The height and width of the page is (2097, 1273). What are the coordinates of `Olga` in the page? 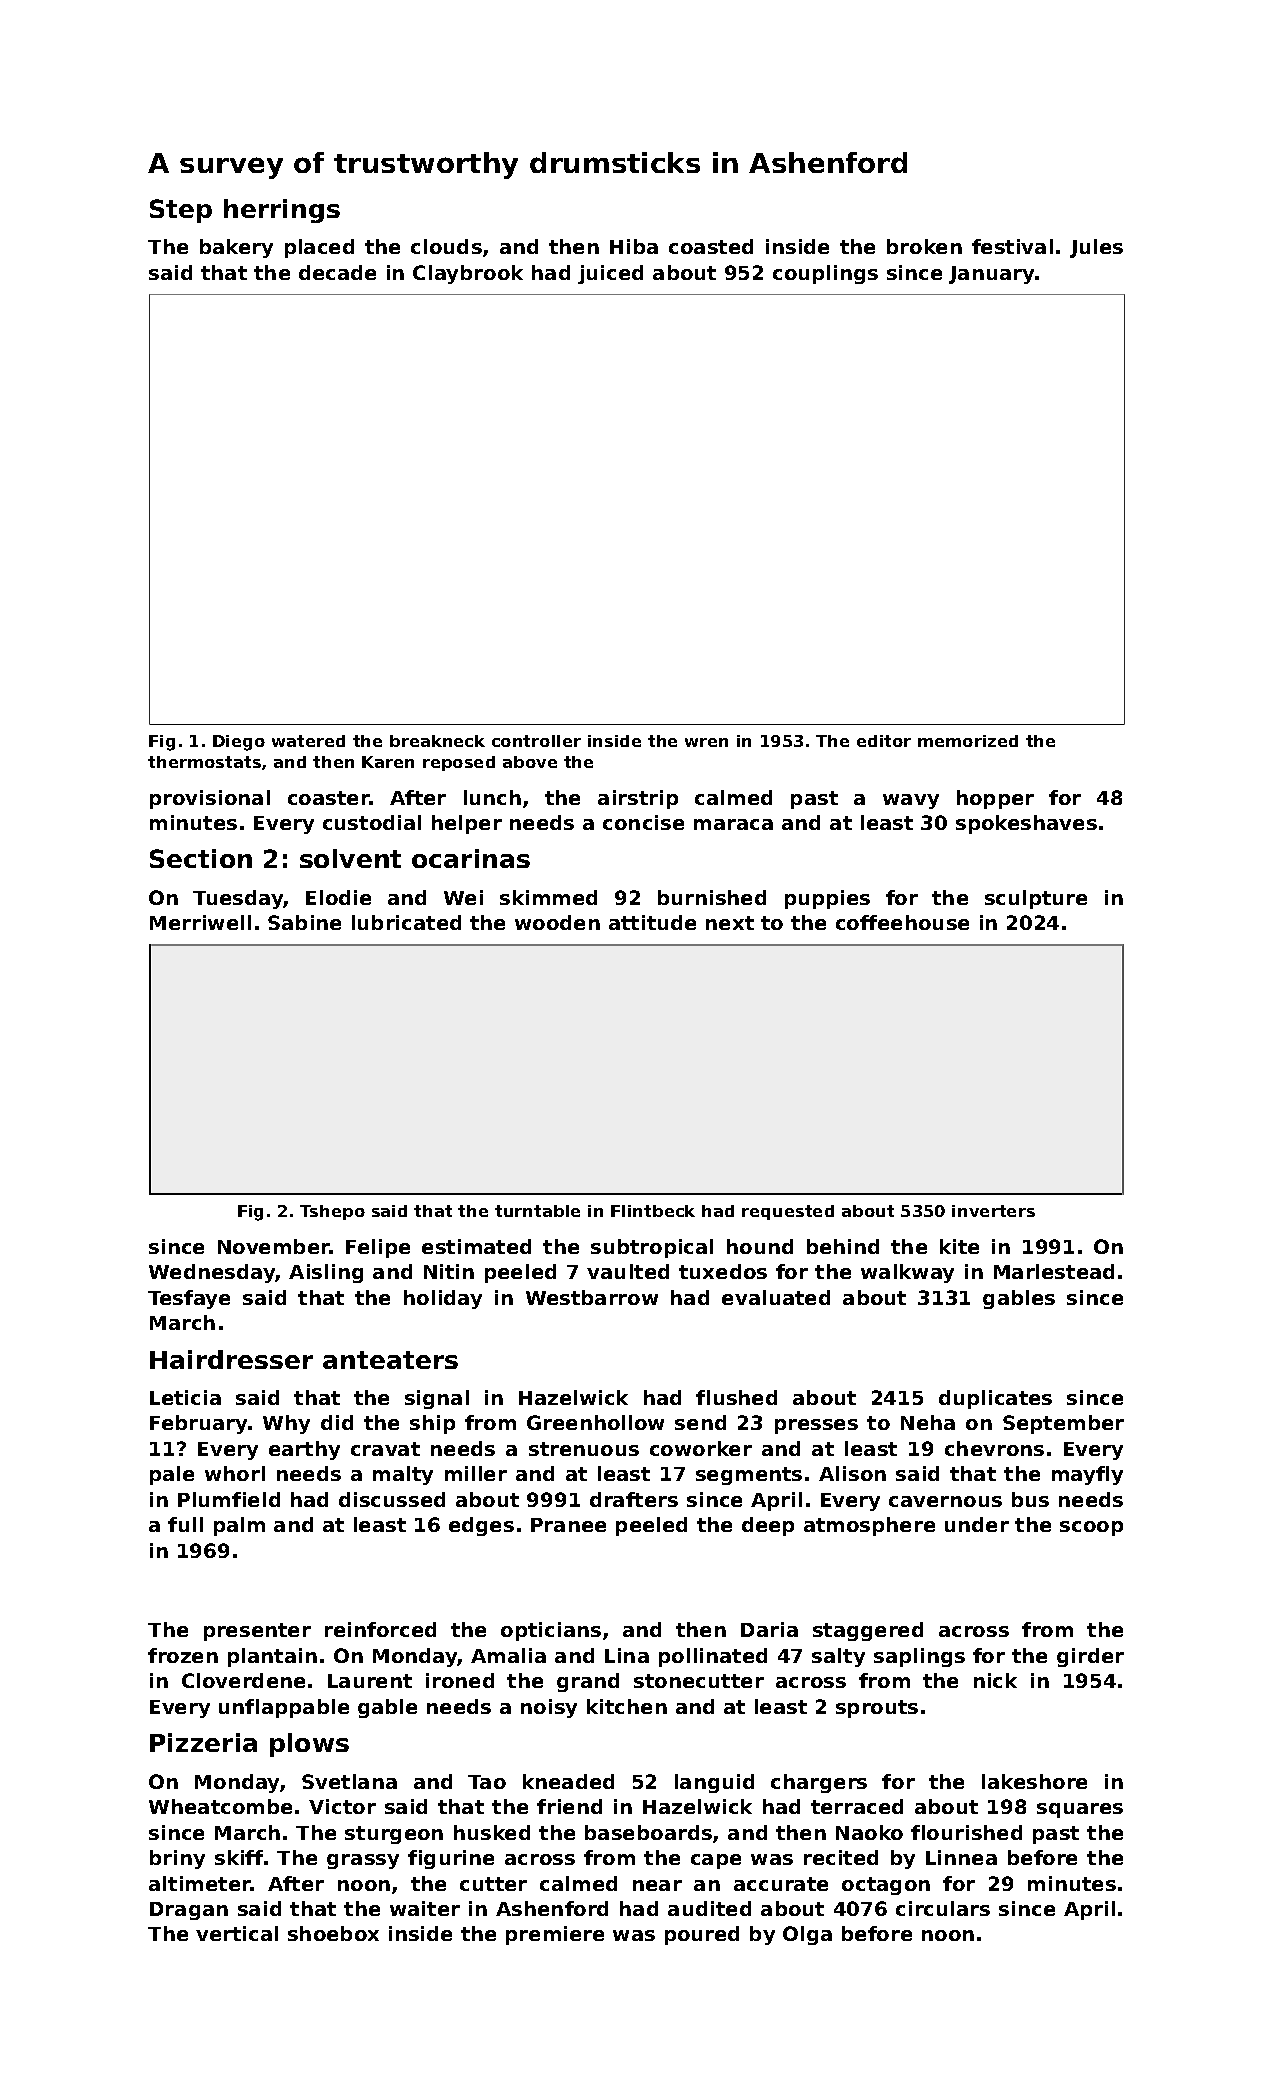 It's located at (807, 1935).
